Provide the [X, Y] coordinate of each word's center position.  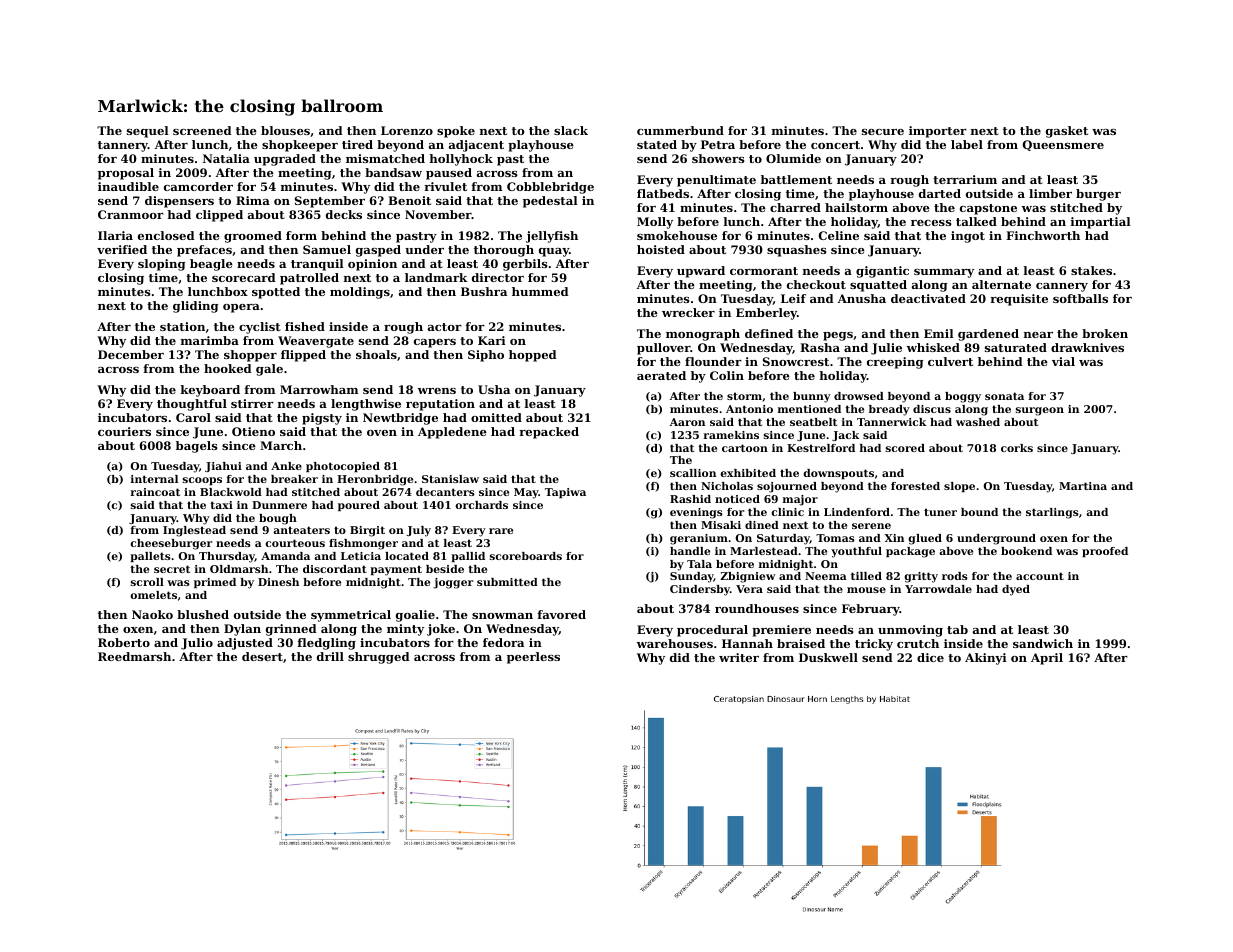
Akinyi [986, 659]
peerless [533, 658]
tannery [123, 146]
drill [330, 656]
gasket [1067, 132]
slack [571, 130]
